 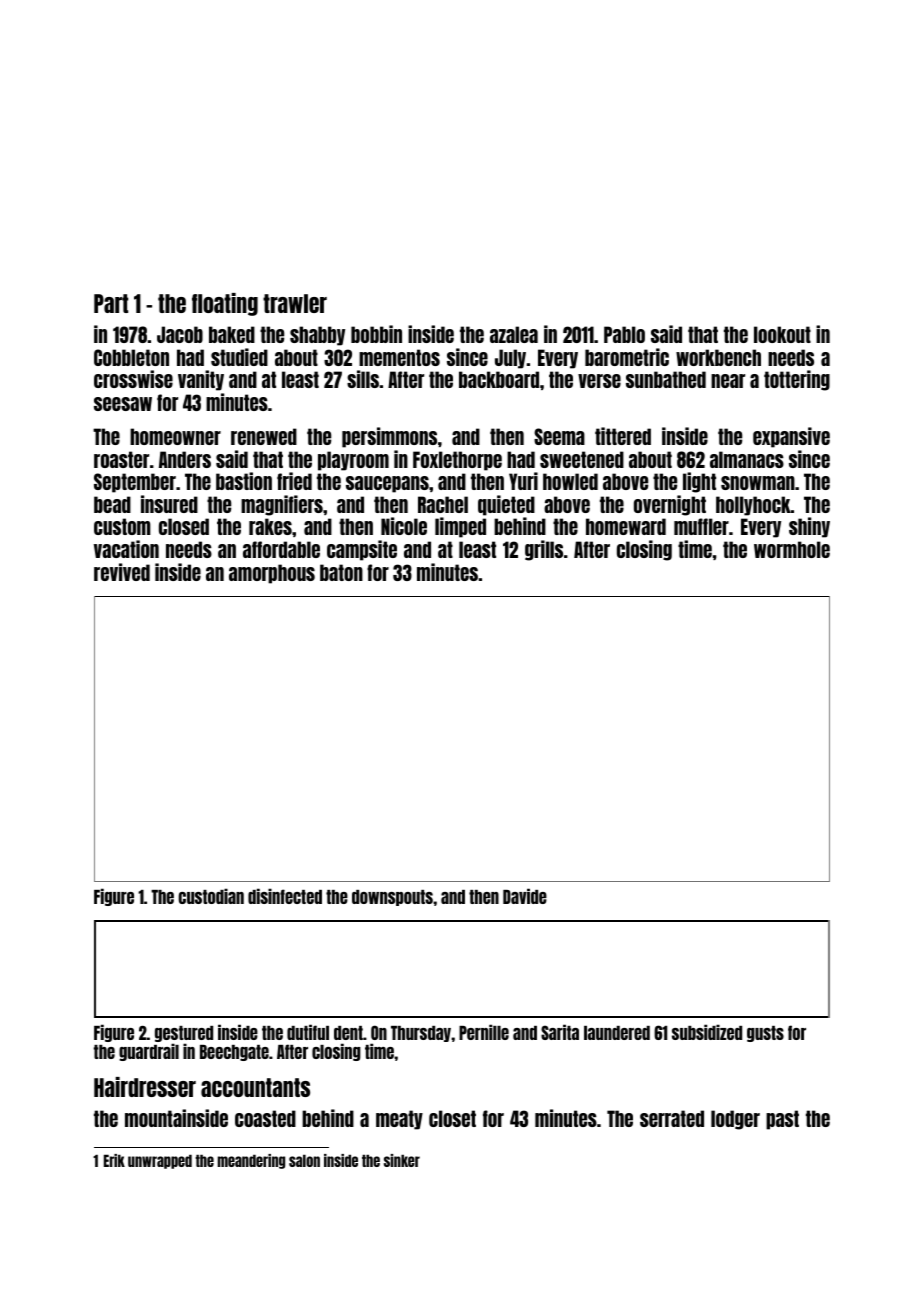 What do you see at coordinates (111, 303) in the page?
I see `Part` at bounding box center [111, 303].
